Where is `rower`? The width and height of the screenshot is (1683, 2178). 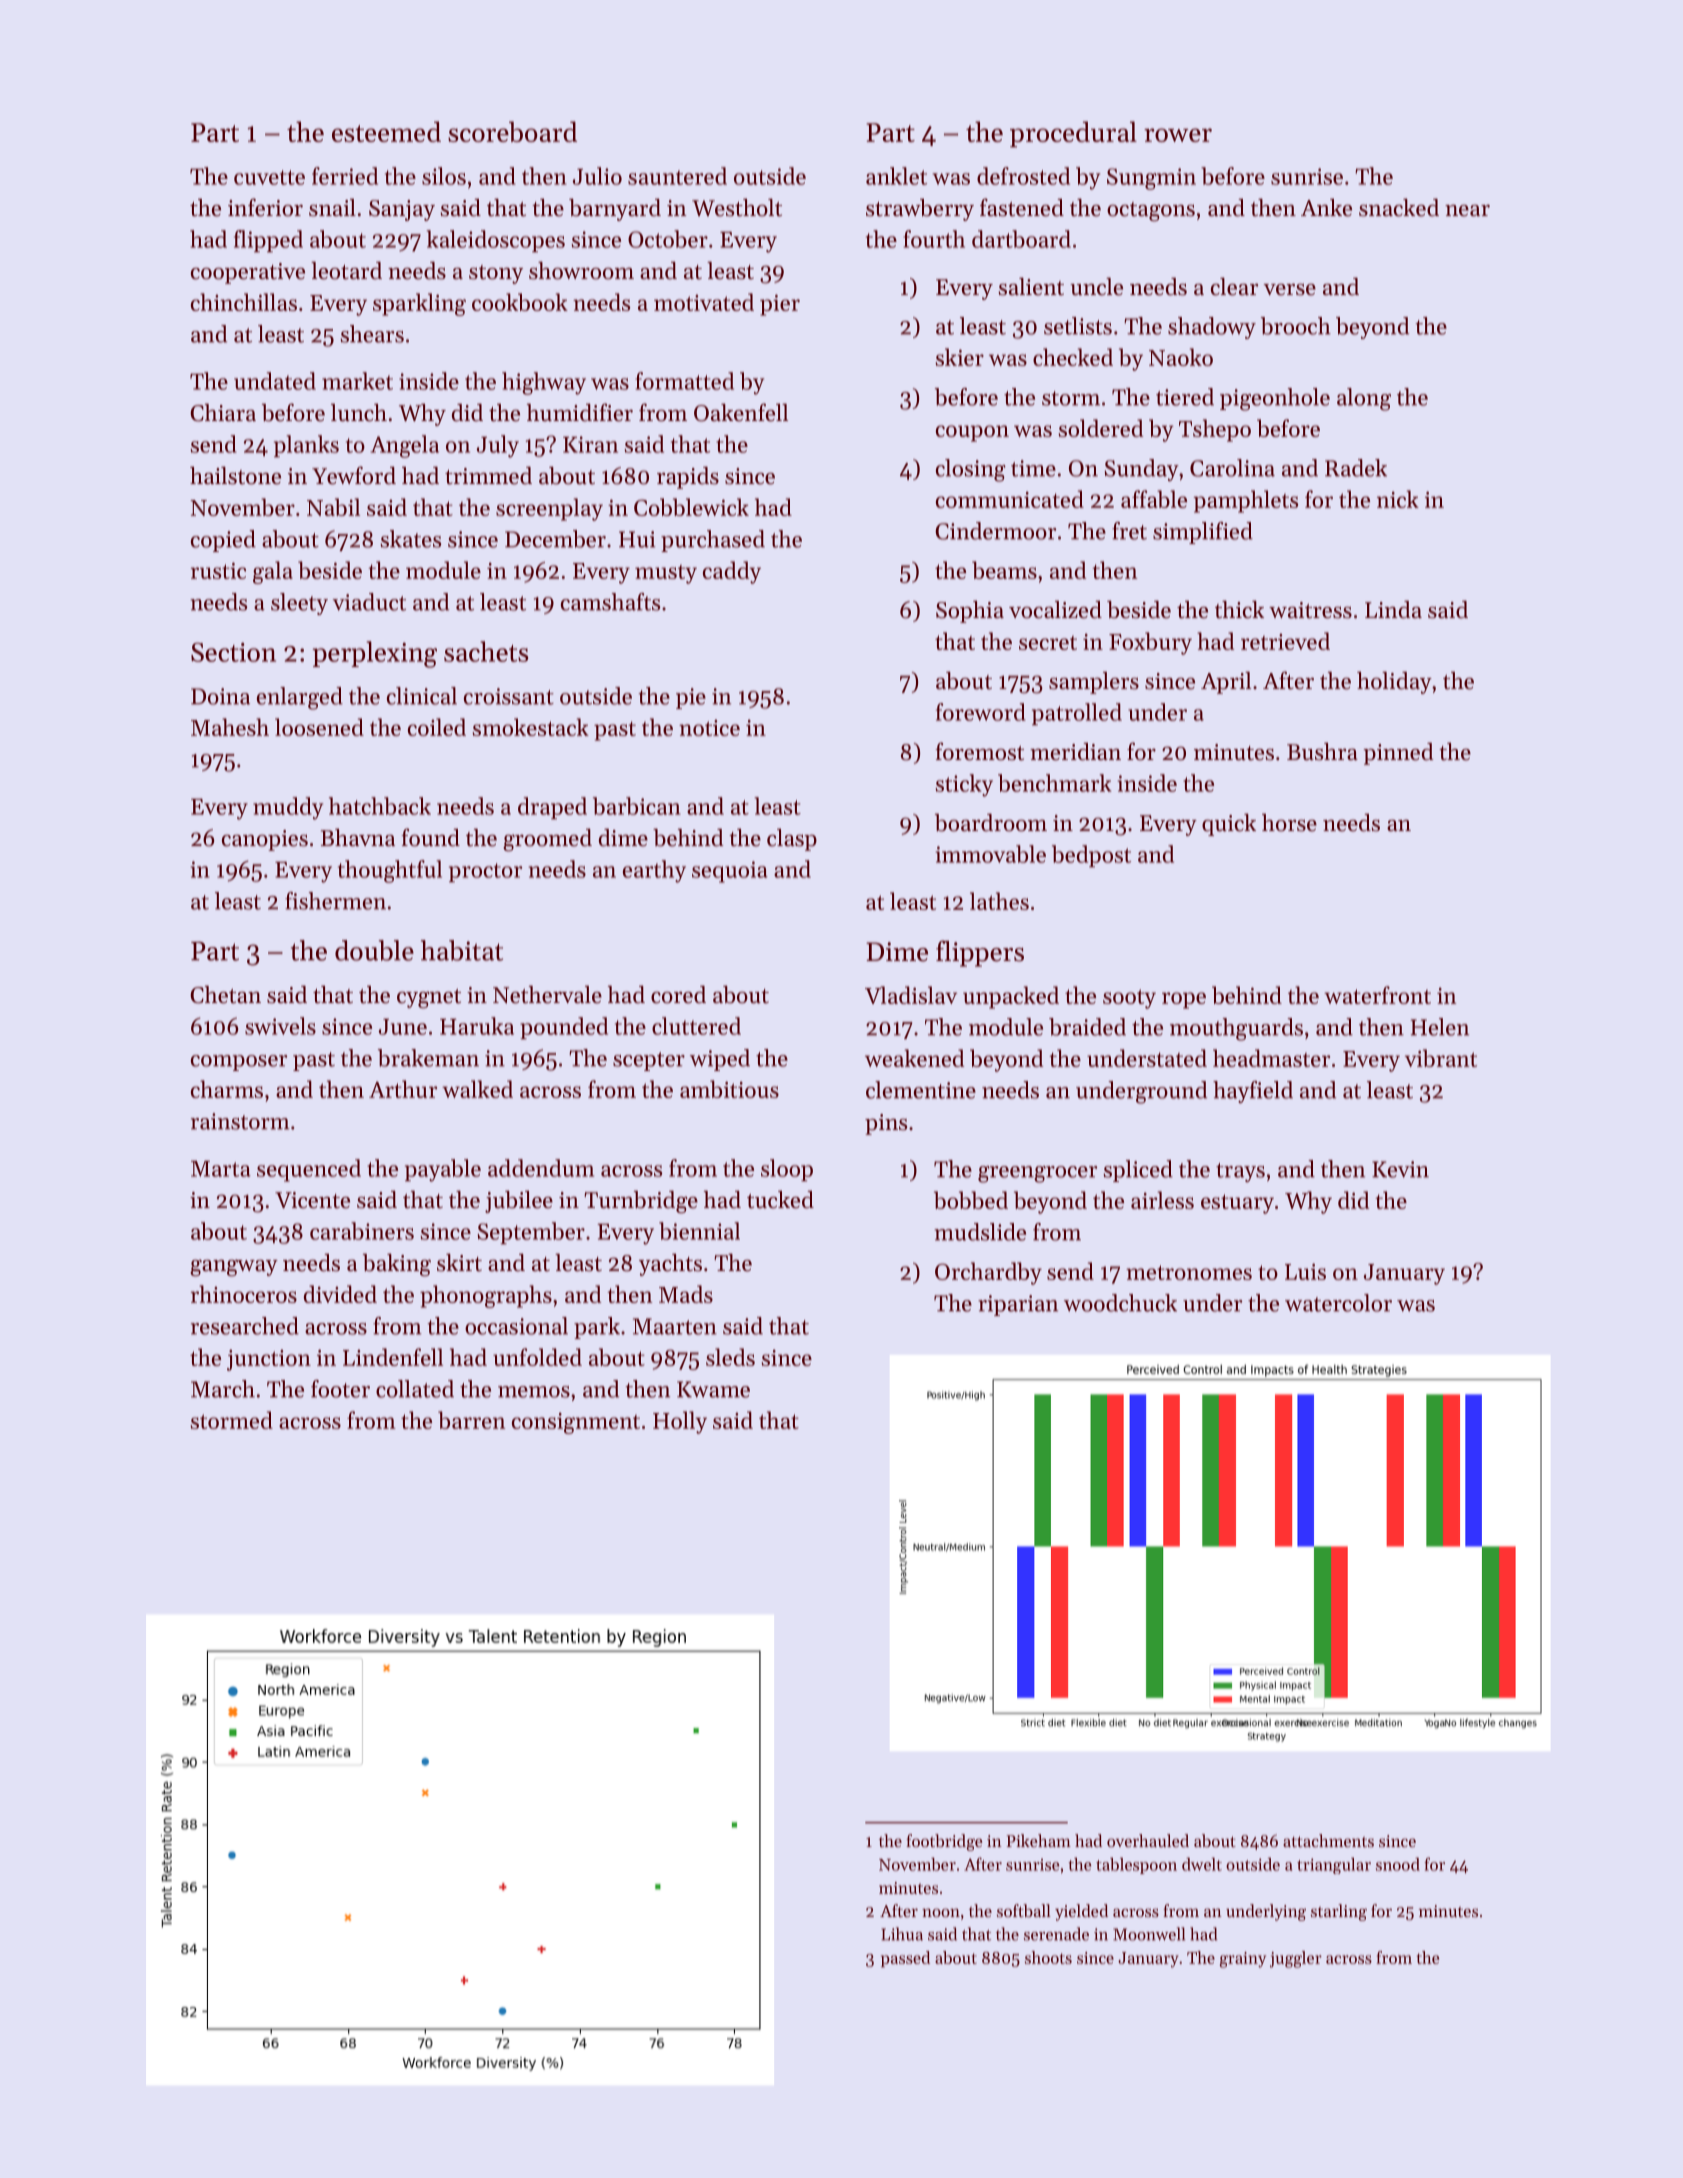
rower is located at coordinates (1178, 135).
